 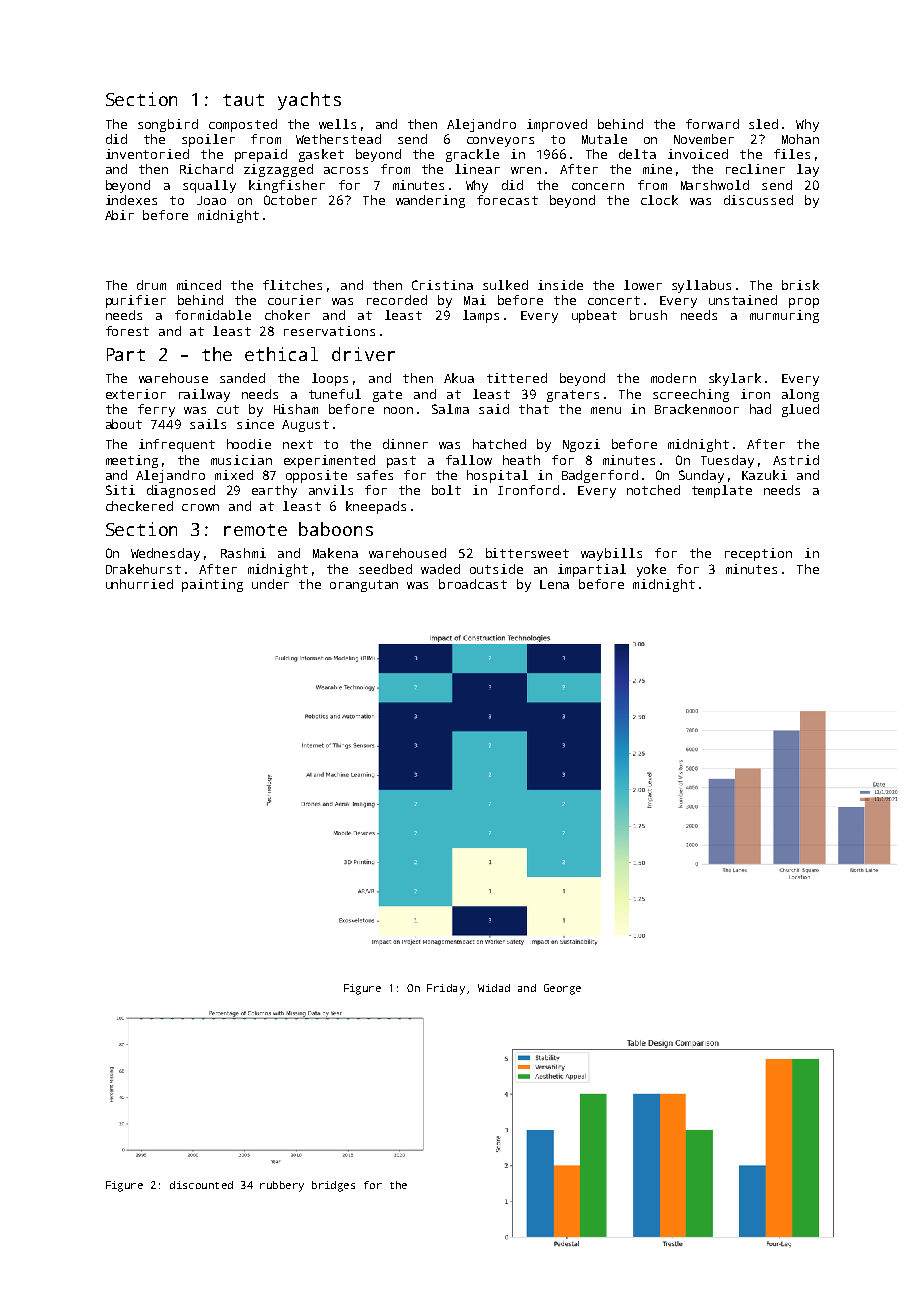 What do you see at coordinates (139, 584) in the document?
I see `unhurried` at bounding box center [139, 584].
